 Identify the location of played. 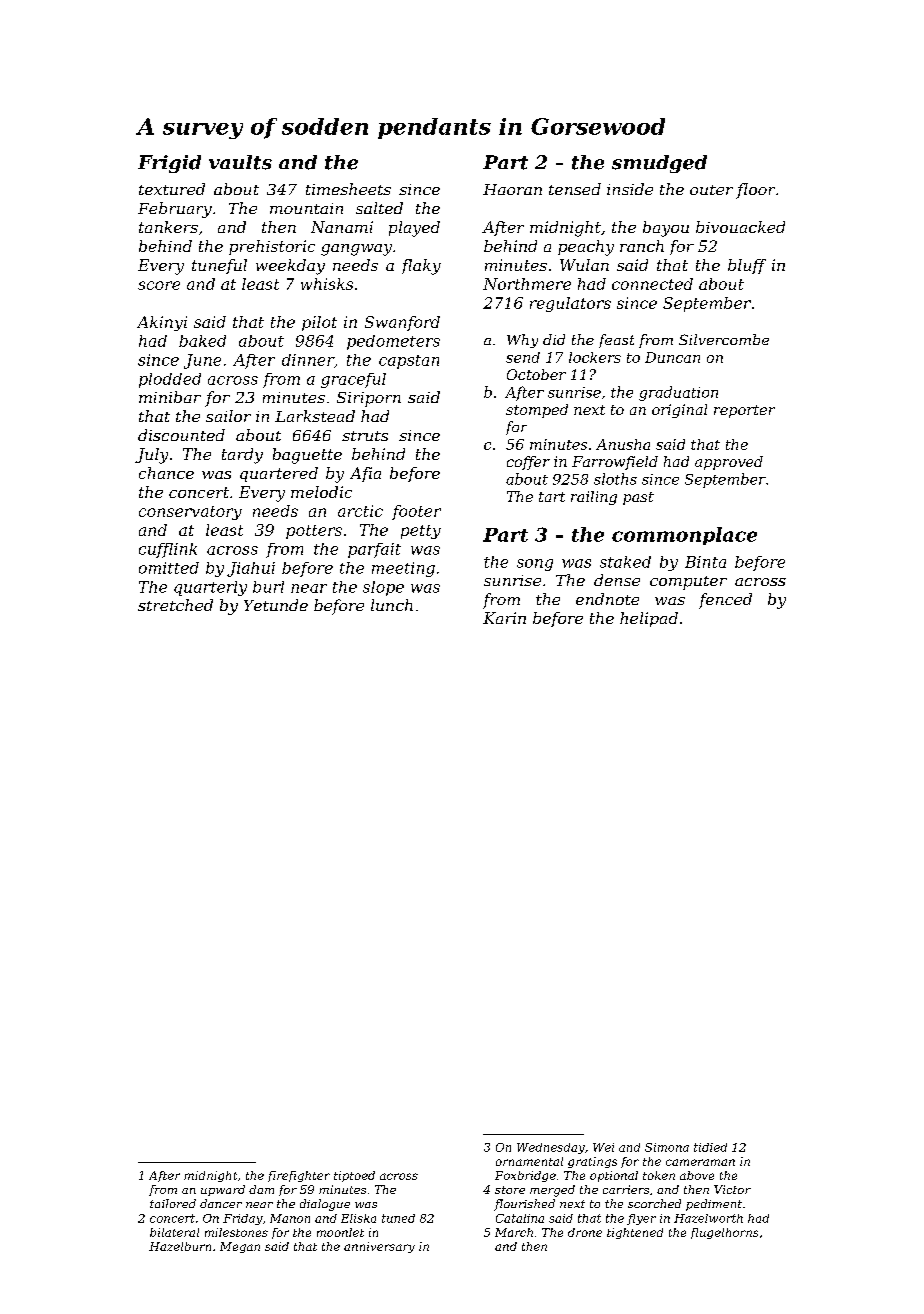
(414, 229).
